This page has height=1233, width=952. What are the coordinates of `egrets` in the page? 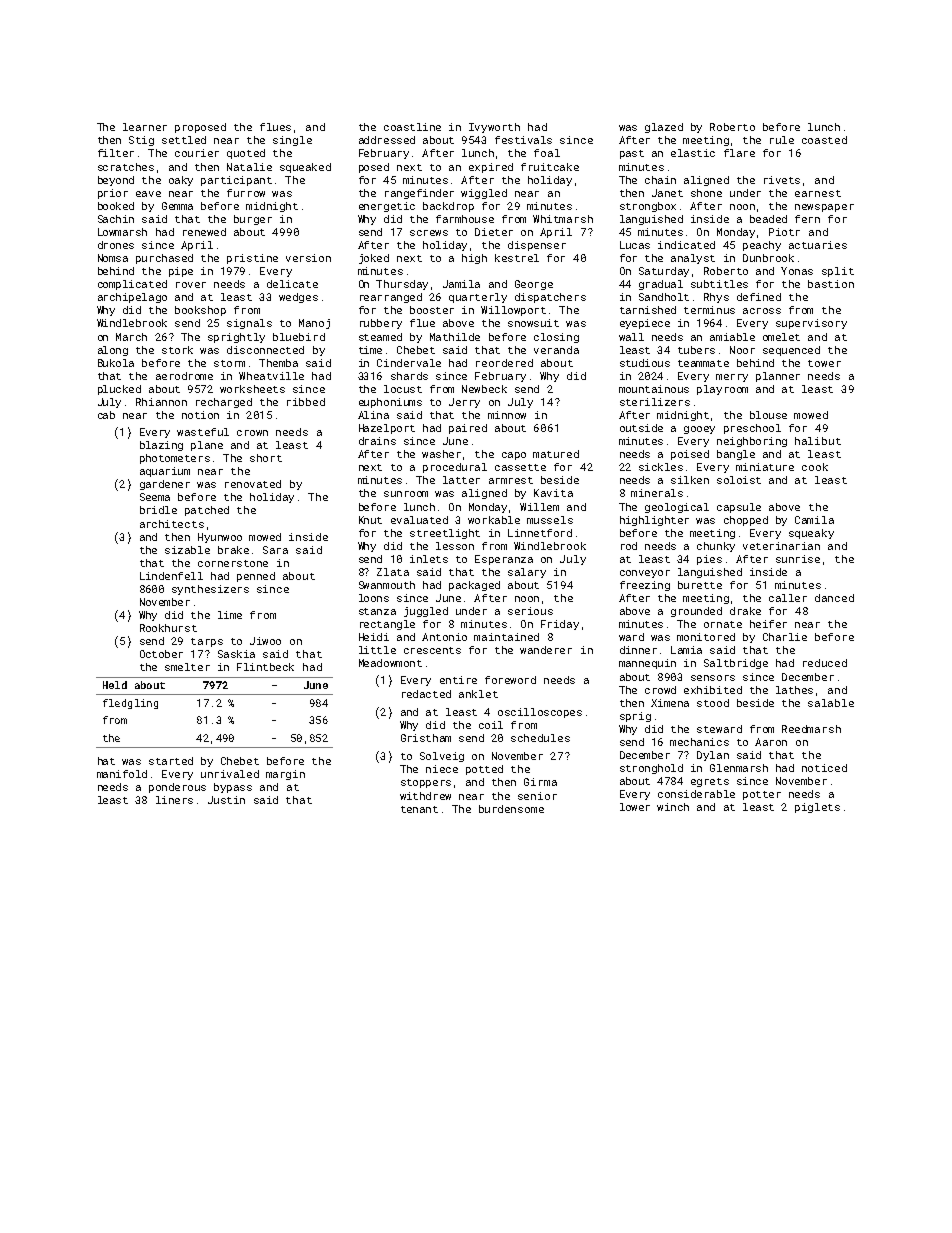 It's located at (710, 782).
